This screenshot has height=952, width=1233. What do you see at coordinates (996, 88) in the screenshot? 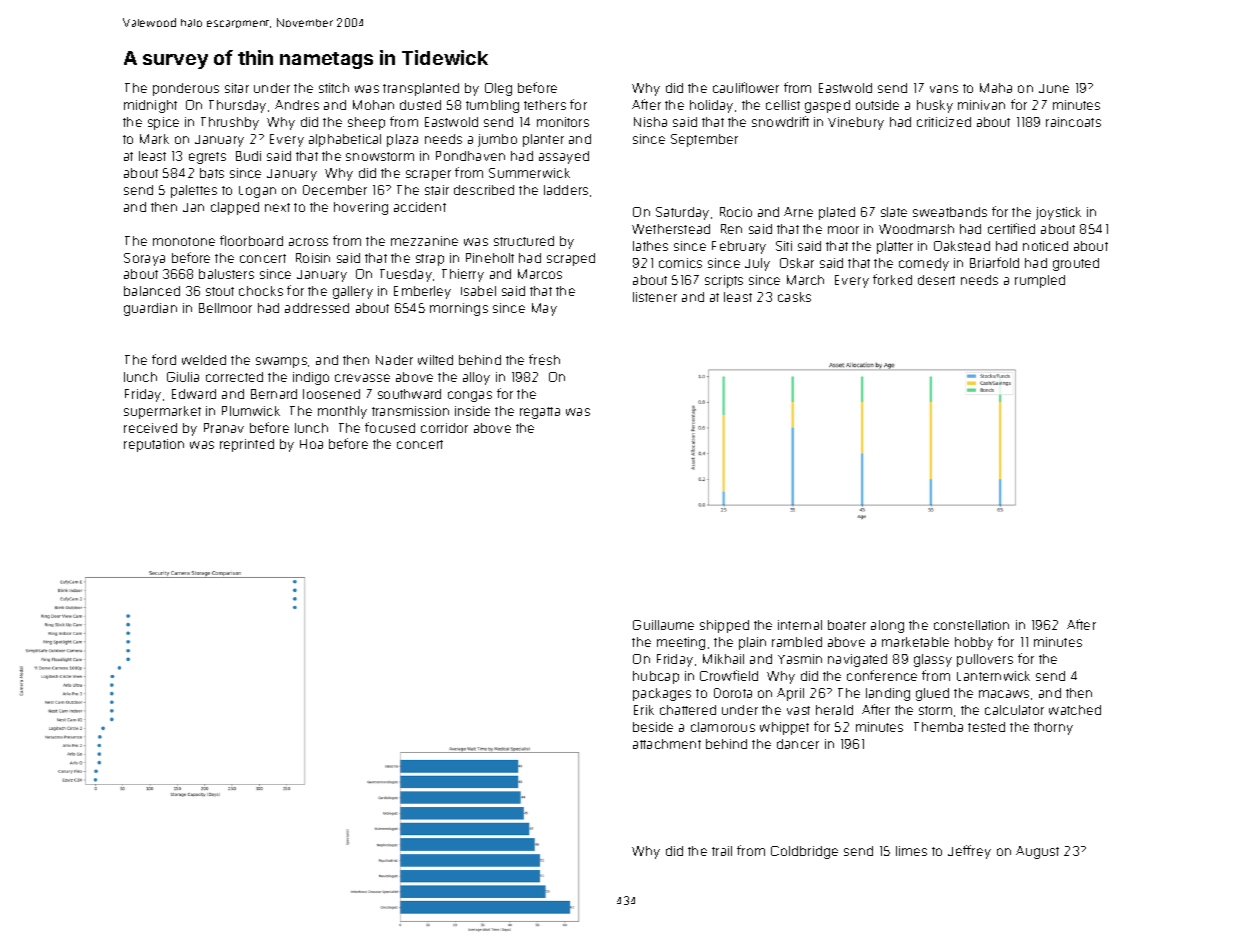
I see `Maha` at bounding box center [996, 88].
